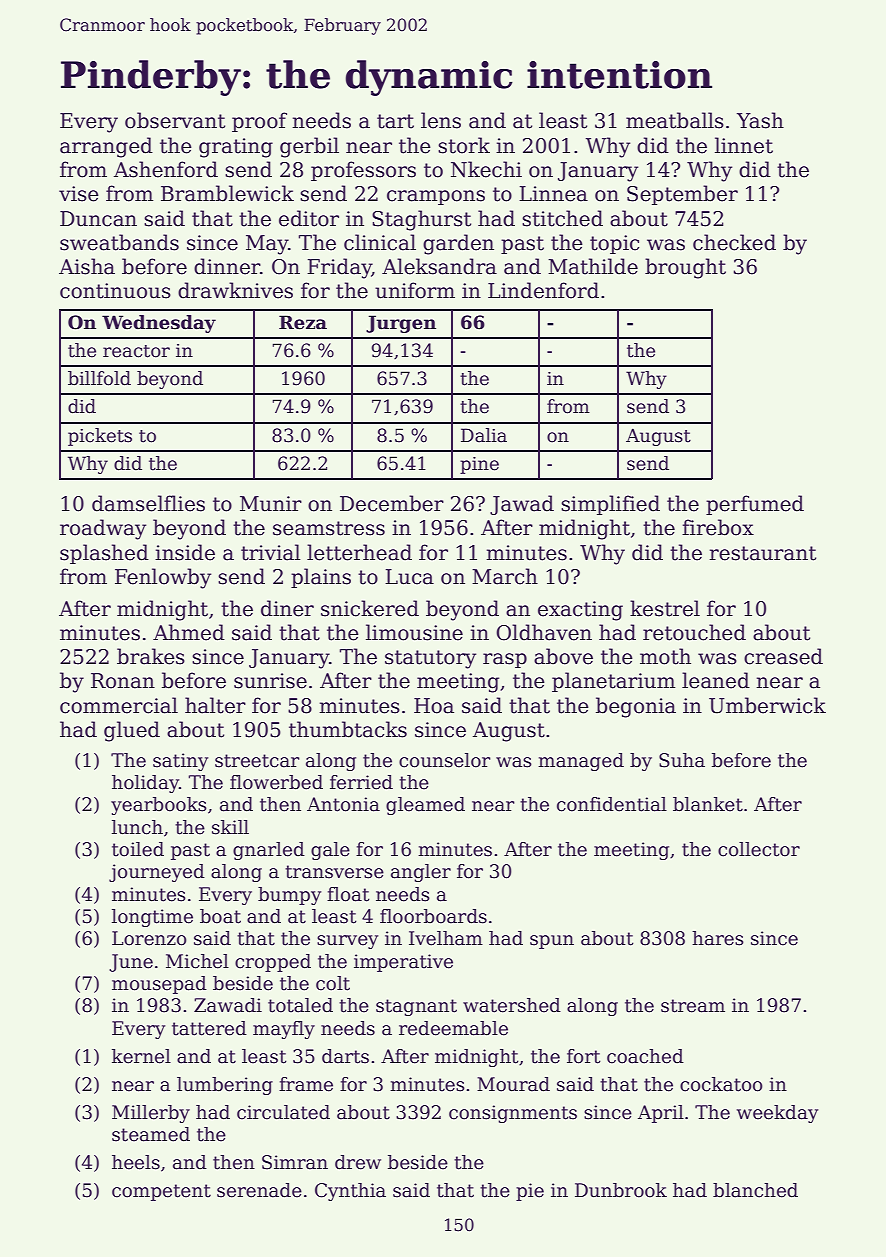 Image resolution: width=886 pixels, height=1257 pixels. Describe the element at coordinates (755, 505) in the screenshot. I see `perfumed` at that location.
